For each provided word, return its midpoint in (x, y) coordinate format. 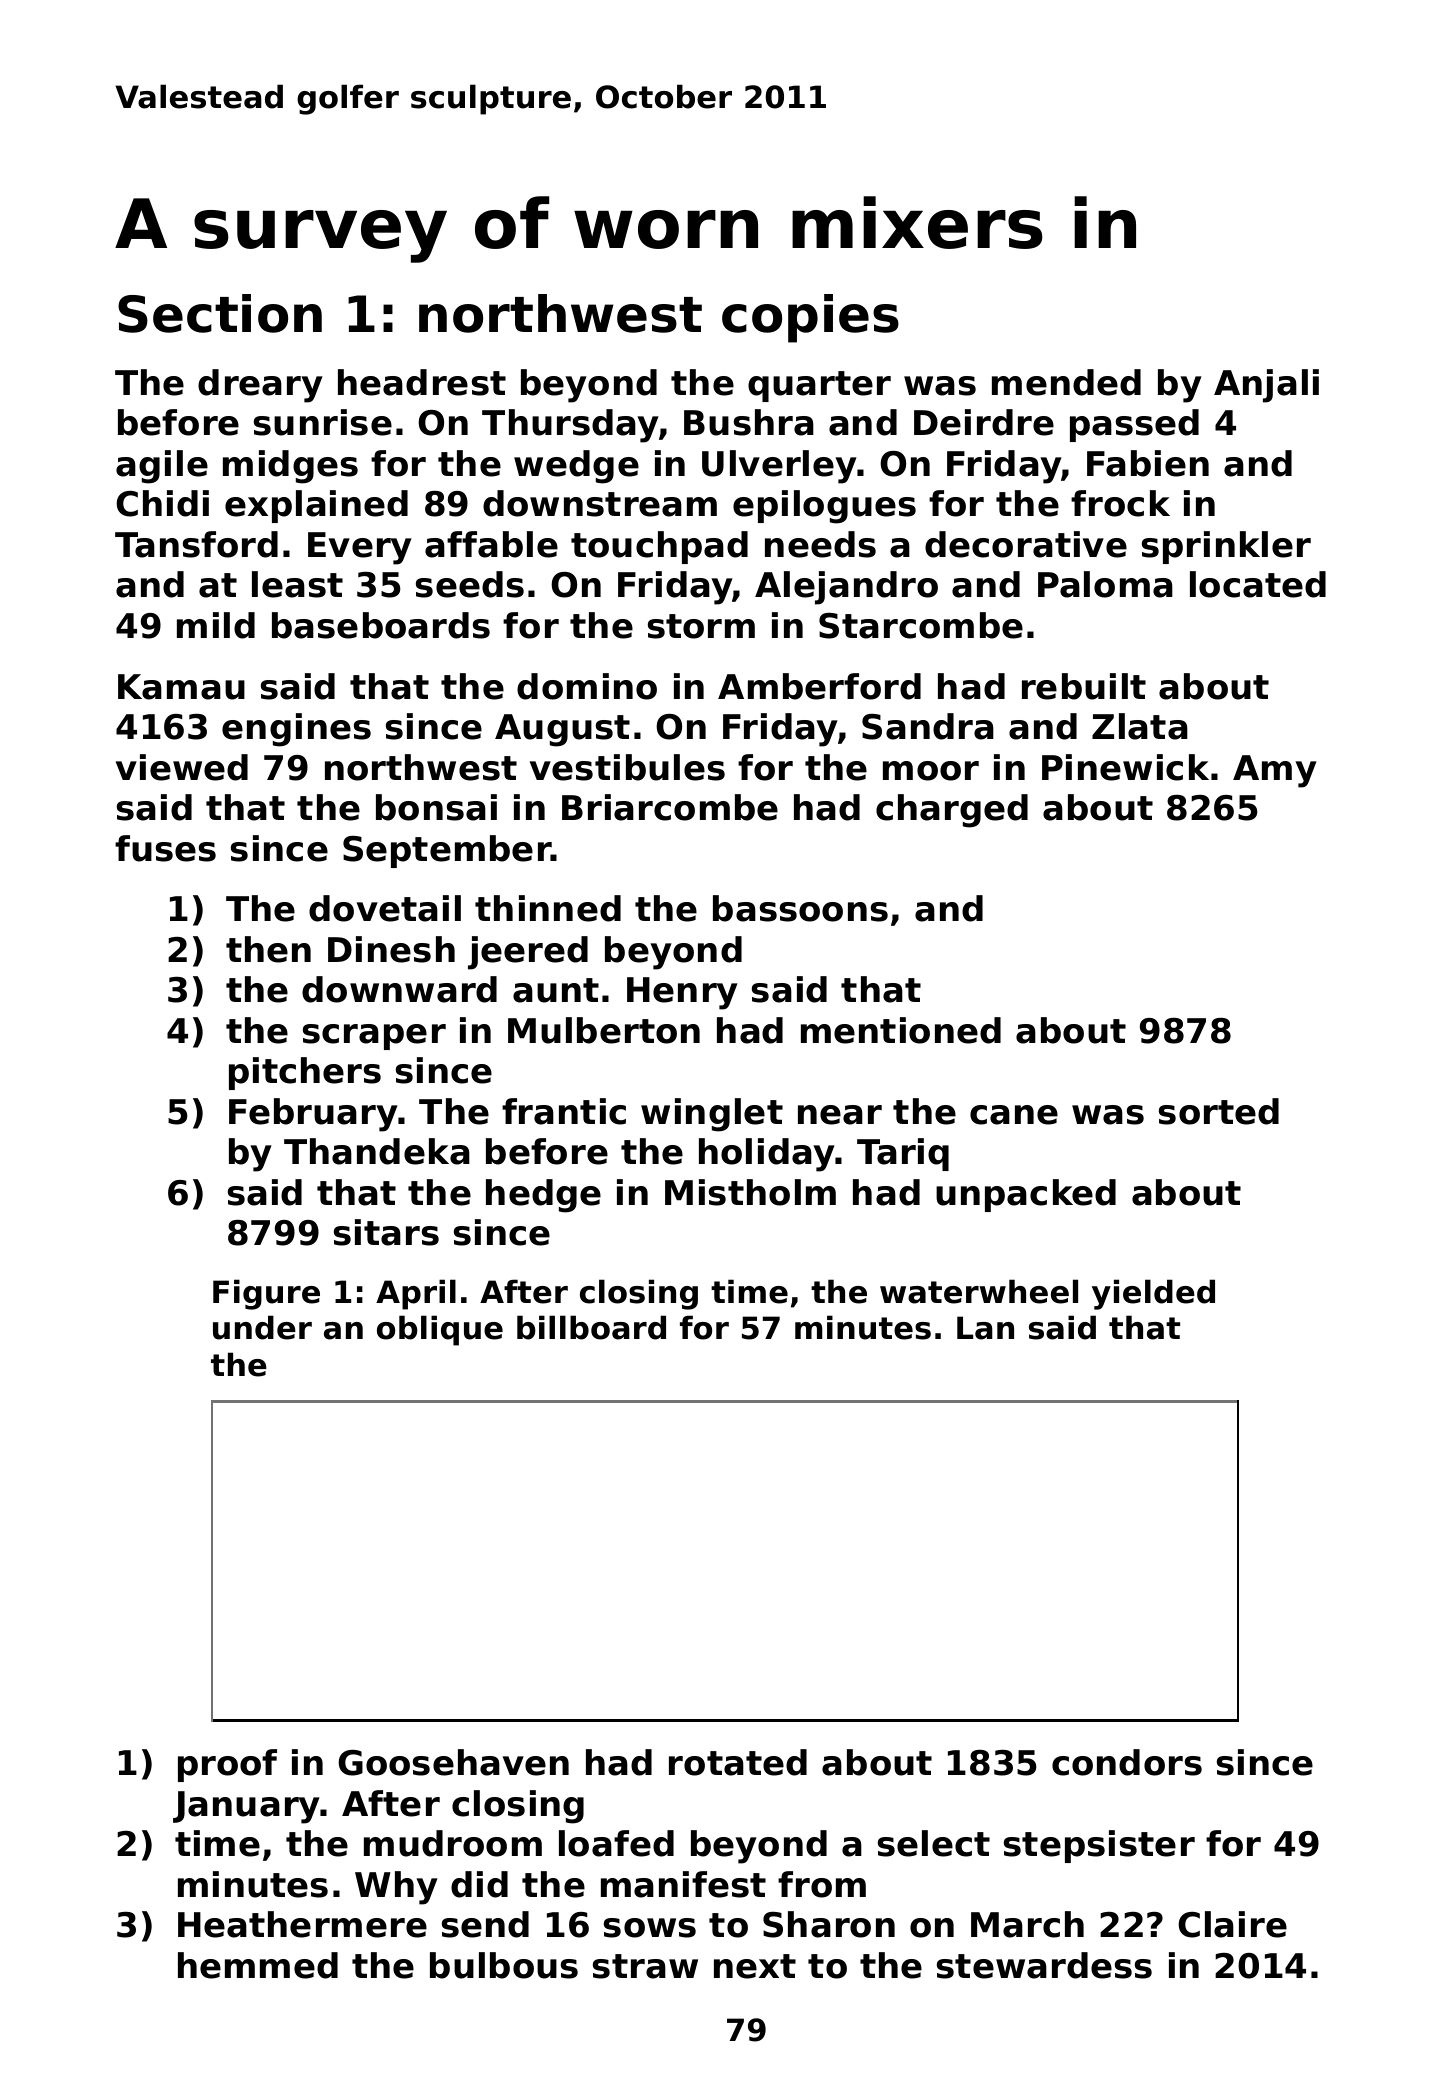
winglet (712, 1115)
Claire (1232, 1924)
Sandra (928, 726)
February (313, 1115)
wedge (576, 467)
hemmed (258, 1965)
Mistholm (750, 1192)
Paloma (1105, 584)
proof (227, 1765)
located (1258, 584)
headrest (422, 382)
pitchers (305, 1073)
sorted (1219, 1111)
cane (1014, 1115)
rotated (738, 1762)
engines (296, 730)
